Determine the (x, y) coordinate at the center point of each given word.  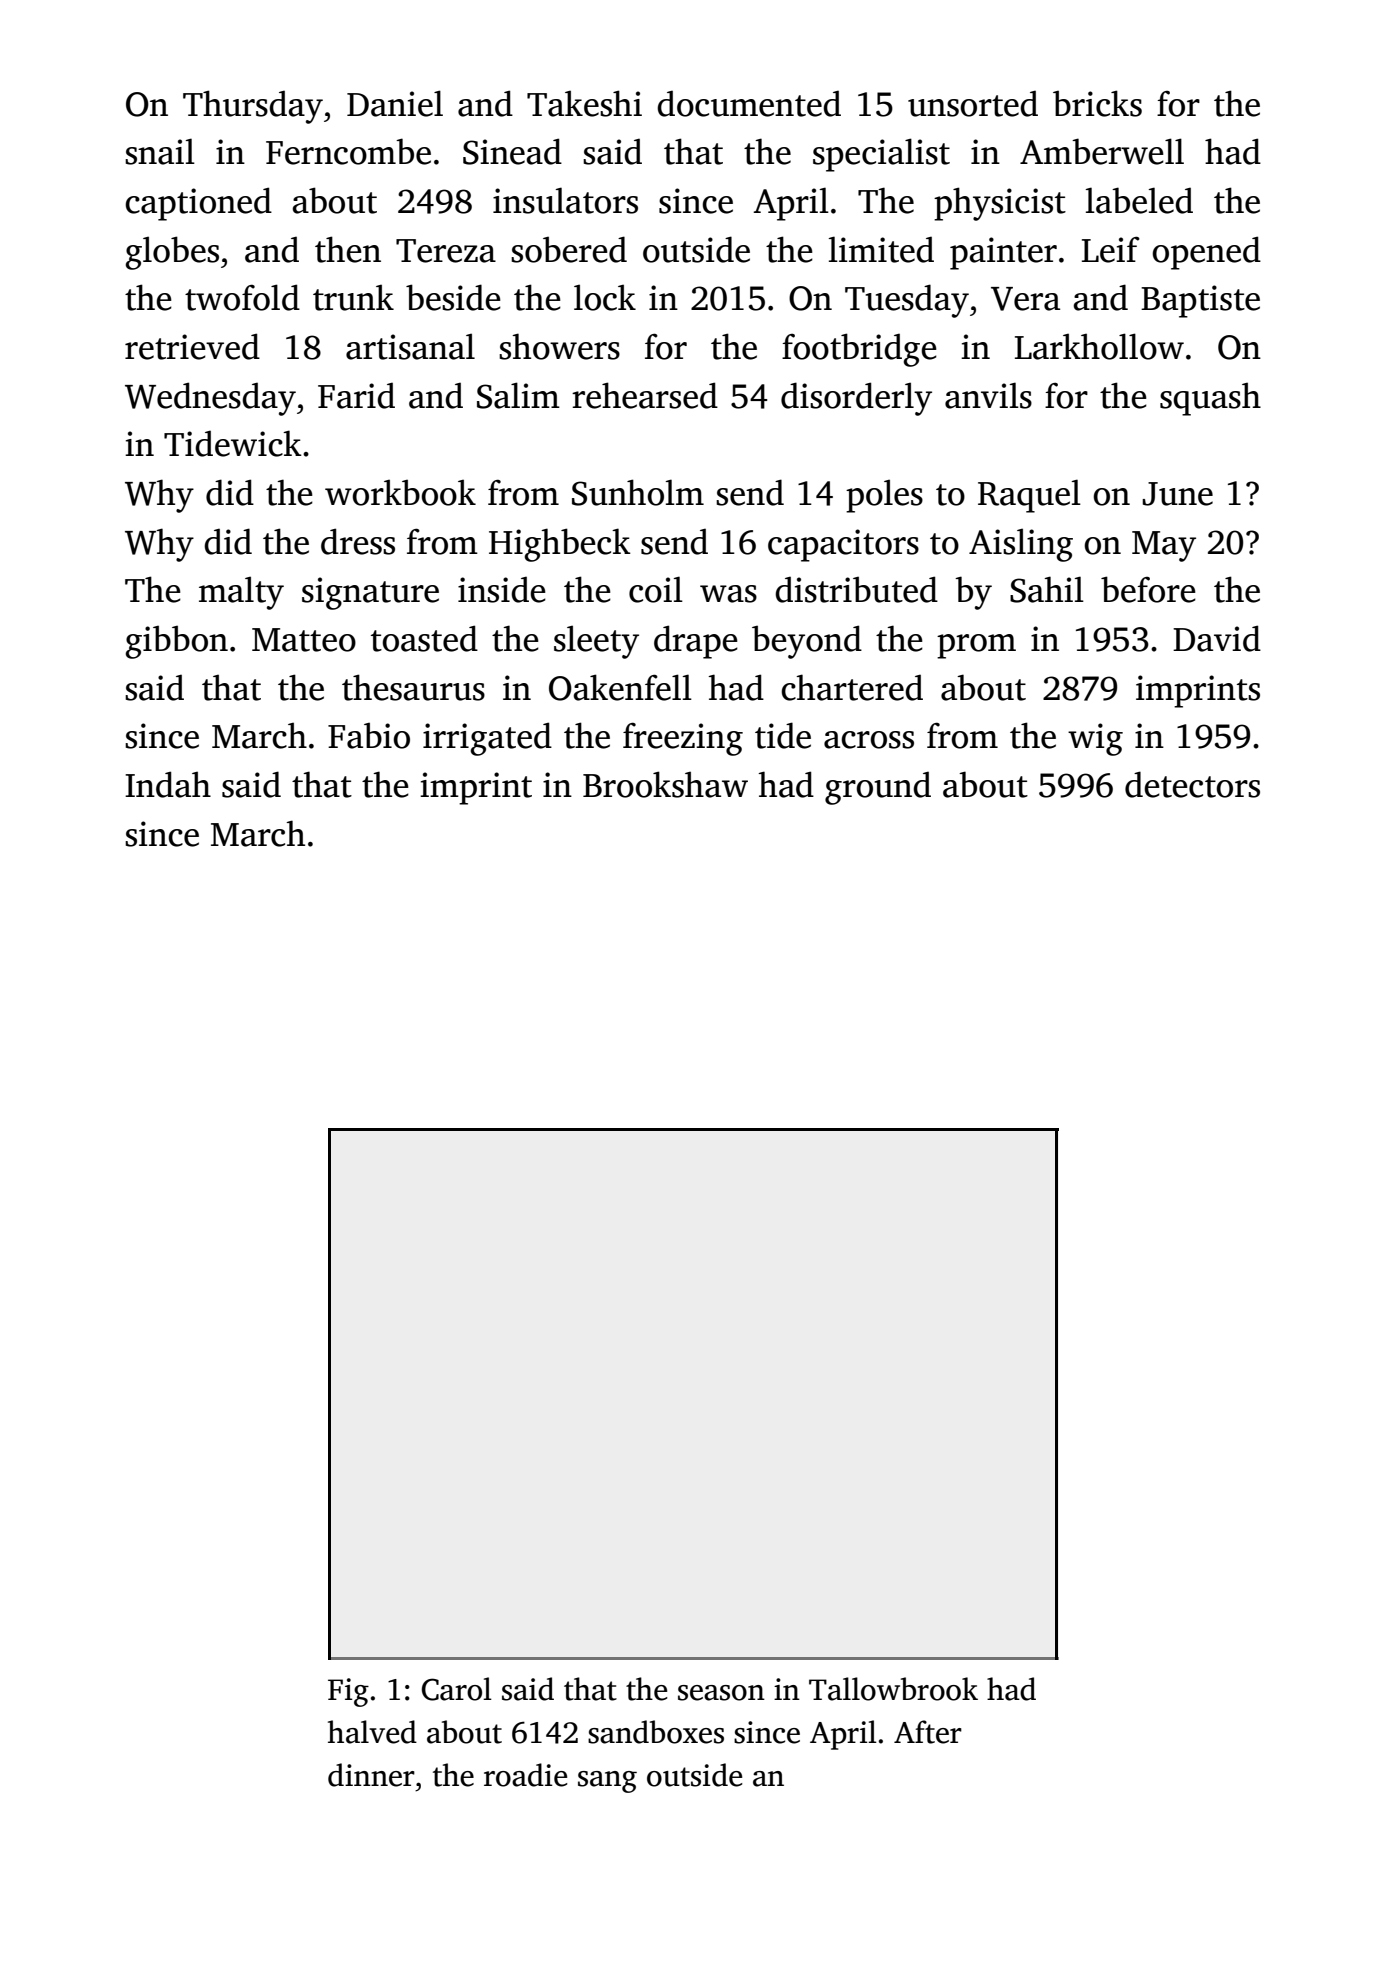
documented (749, 103)
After (928, 1732)
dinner (371, 1775)
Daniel (395, 103)
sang (607, 1782)
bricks (1097, 103)
